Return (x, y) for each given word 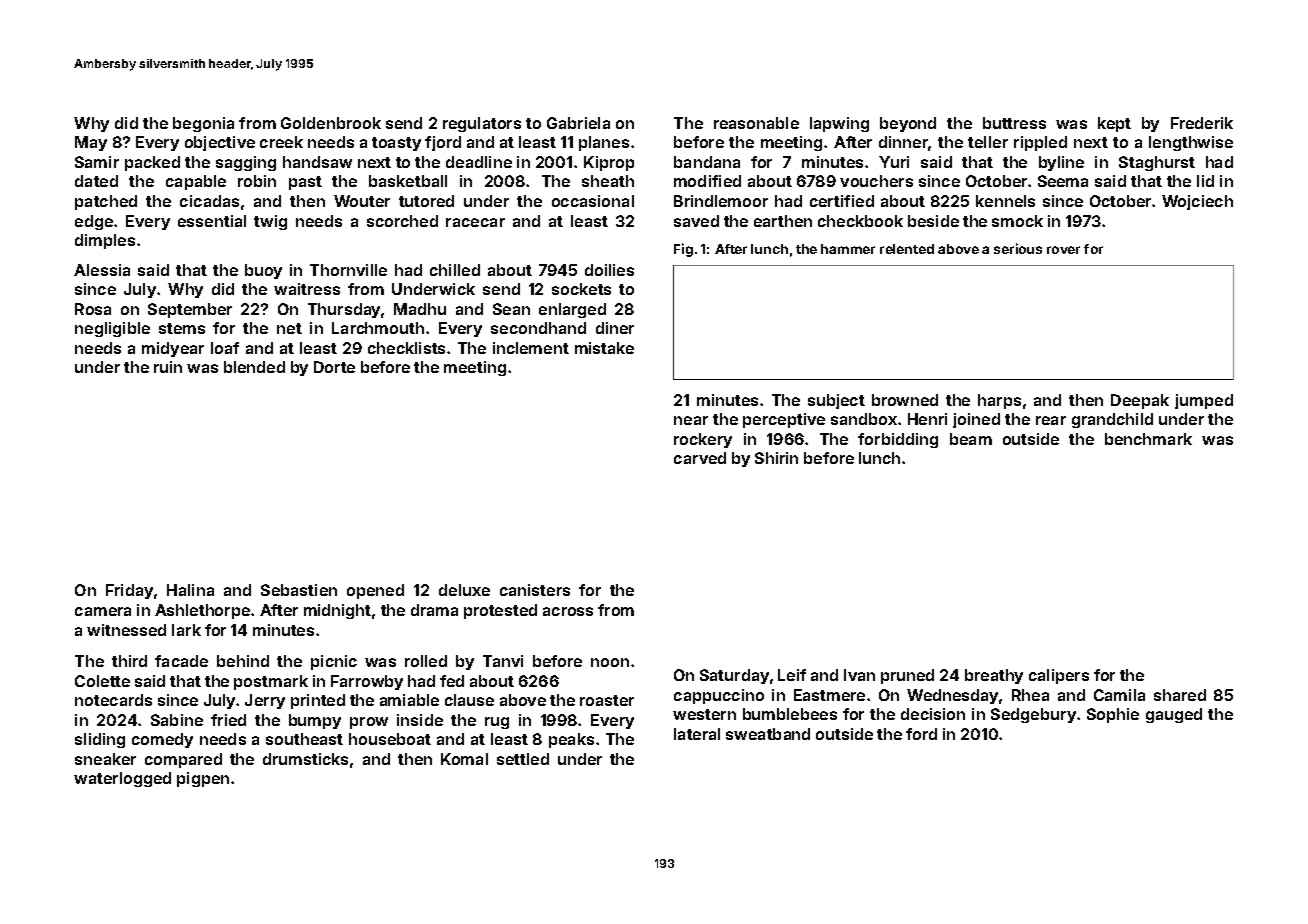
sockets (581, 289)
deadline (479, 162)
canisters (535, 590)
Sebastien (299, 590)
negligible (112, 329)
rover (1063, 250)
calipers (1059, 676)
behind (243, 661)
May (91, 143)
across (568, 611)
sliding (100, 740)
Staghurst (1157, 163)
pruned (907, 676)
